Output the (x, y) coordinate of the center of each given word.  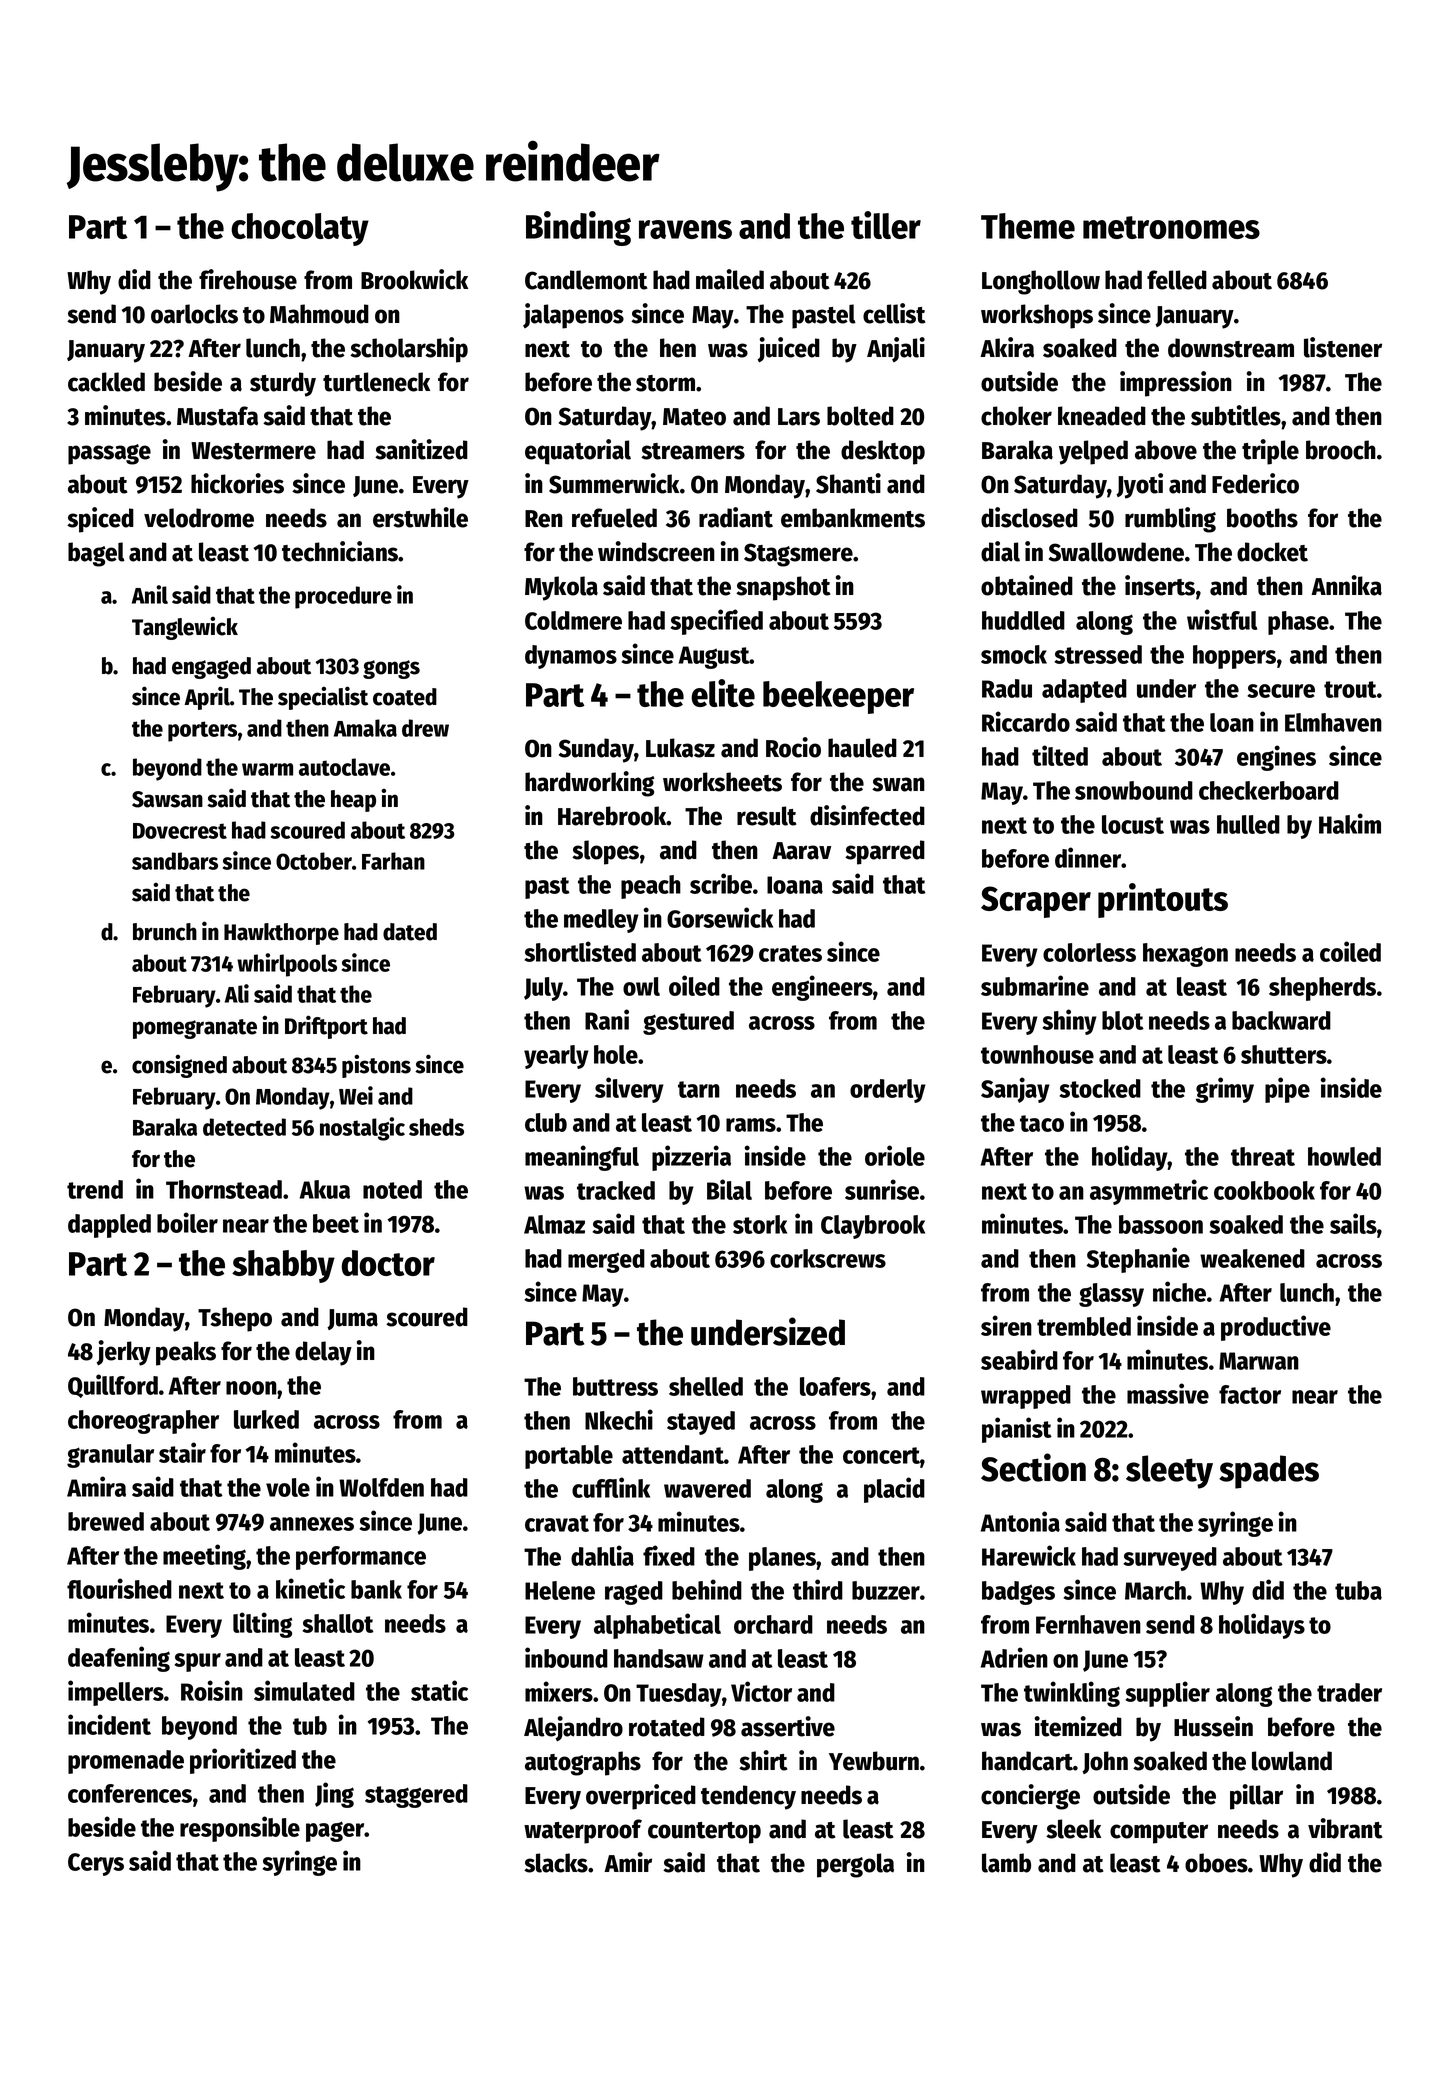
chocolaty (300, 229)
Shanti (848, 483)
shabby (283, 1266)
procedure (343, 597)
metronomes (1171, 227)
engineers (822, 988)
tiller (886, 225)
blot (1123, 1020)
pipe (1287, 1090)
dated (410, 932)
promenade (126, 1762)
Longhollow (1041, 282)
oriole (895, 1155)
